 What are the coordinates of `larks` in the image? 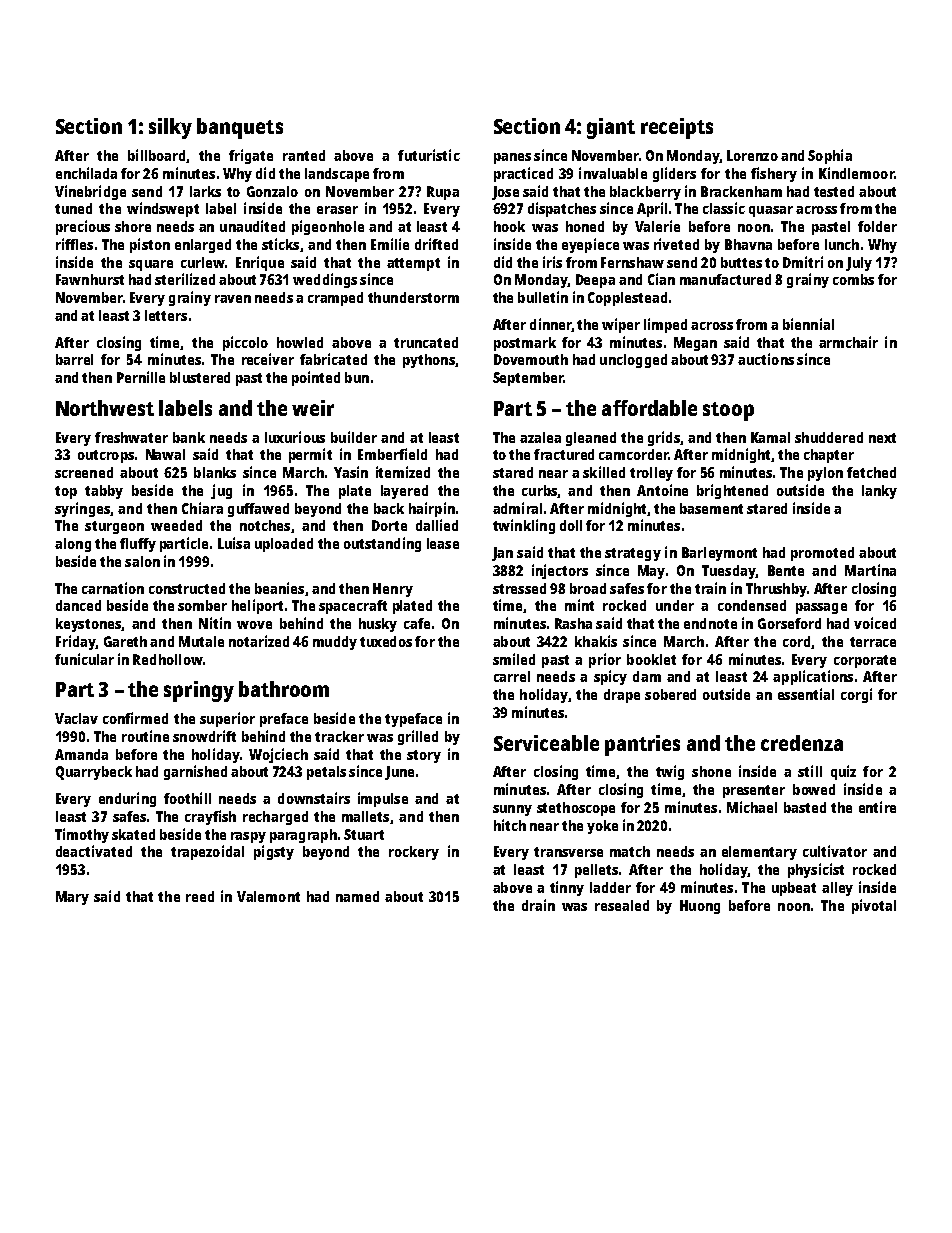 It's located at (205, 191).
